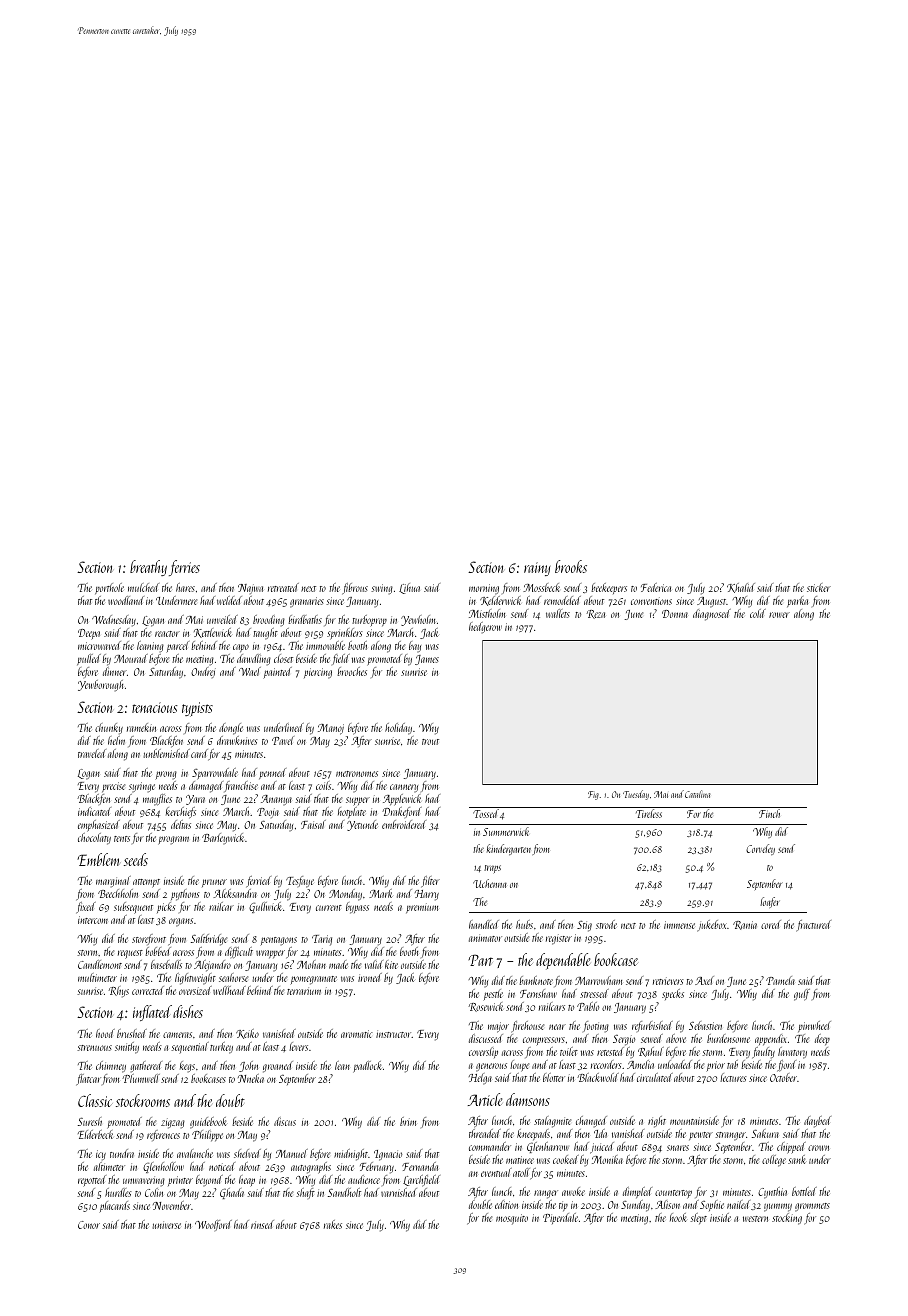 The image size is (908, 1316). I want to click on capo, so click(241, 648).
